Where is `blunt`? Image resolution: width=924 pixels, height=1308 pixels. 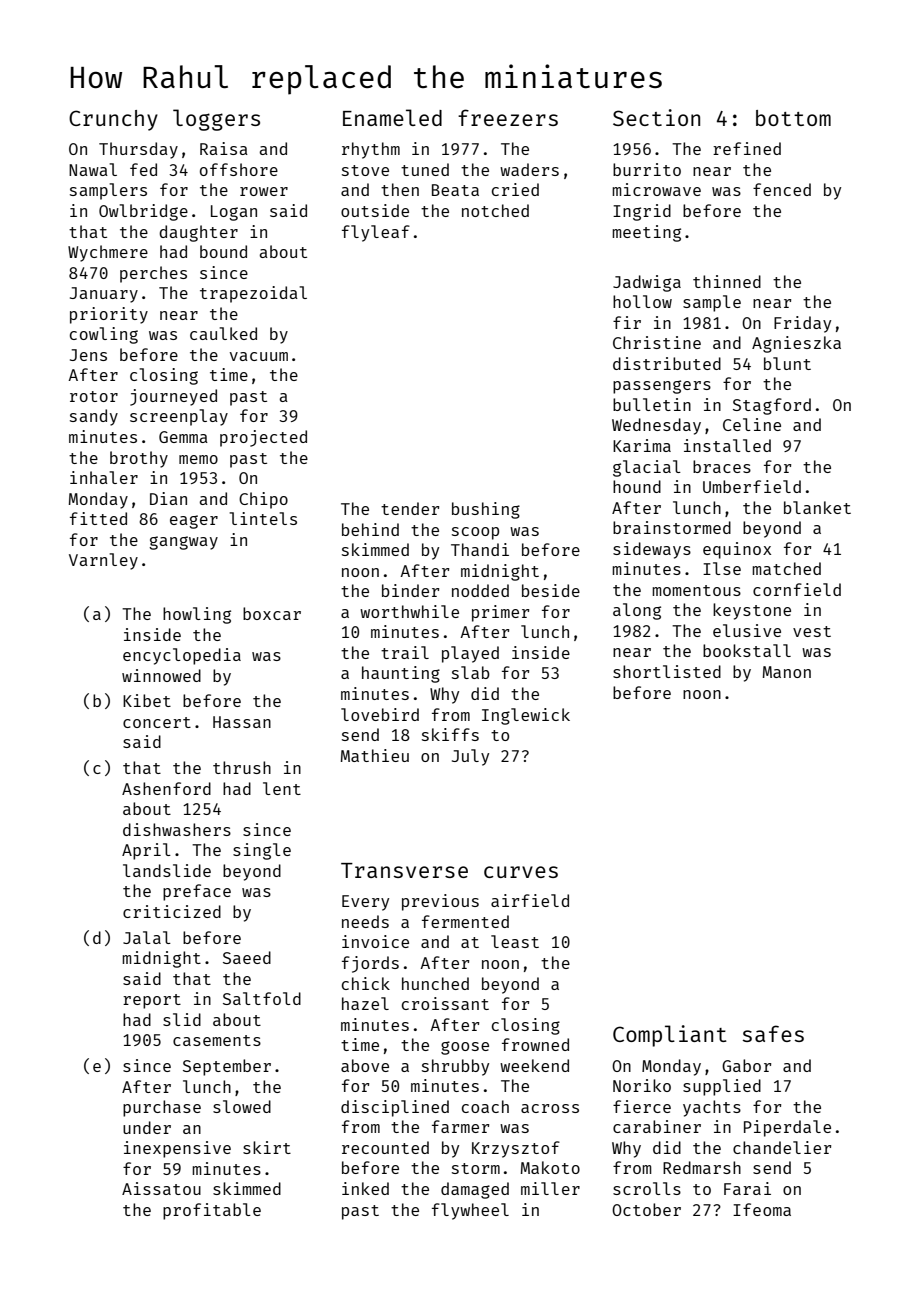
blunt is located at coordinates (787, 363).
